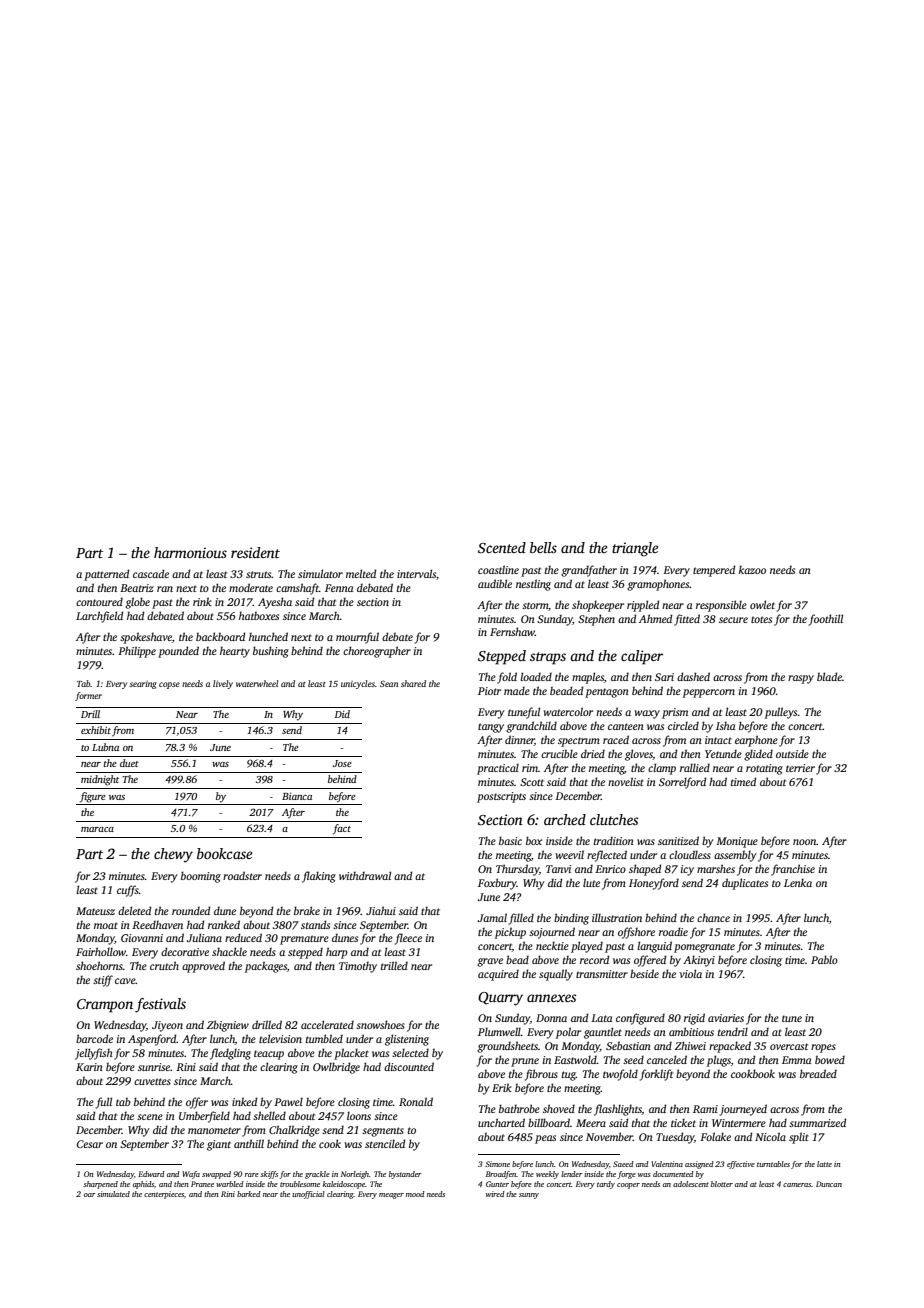 This document has height=1308, width=924. Describe the element at coordinates (219, 1145) in the document. I see `giant` at that location.
